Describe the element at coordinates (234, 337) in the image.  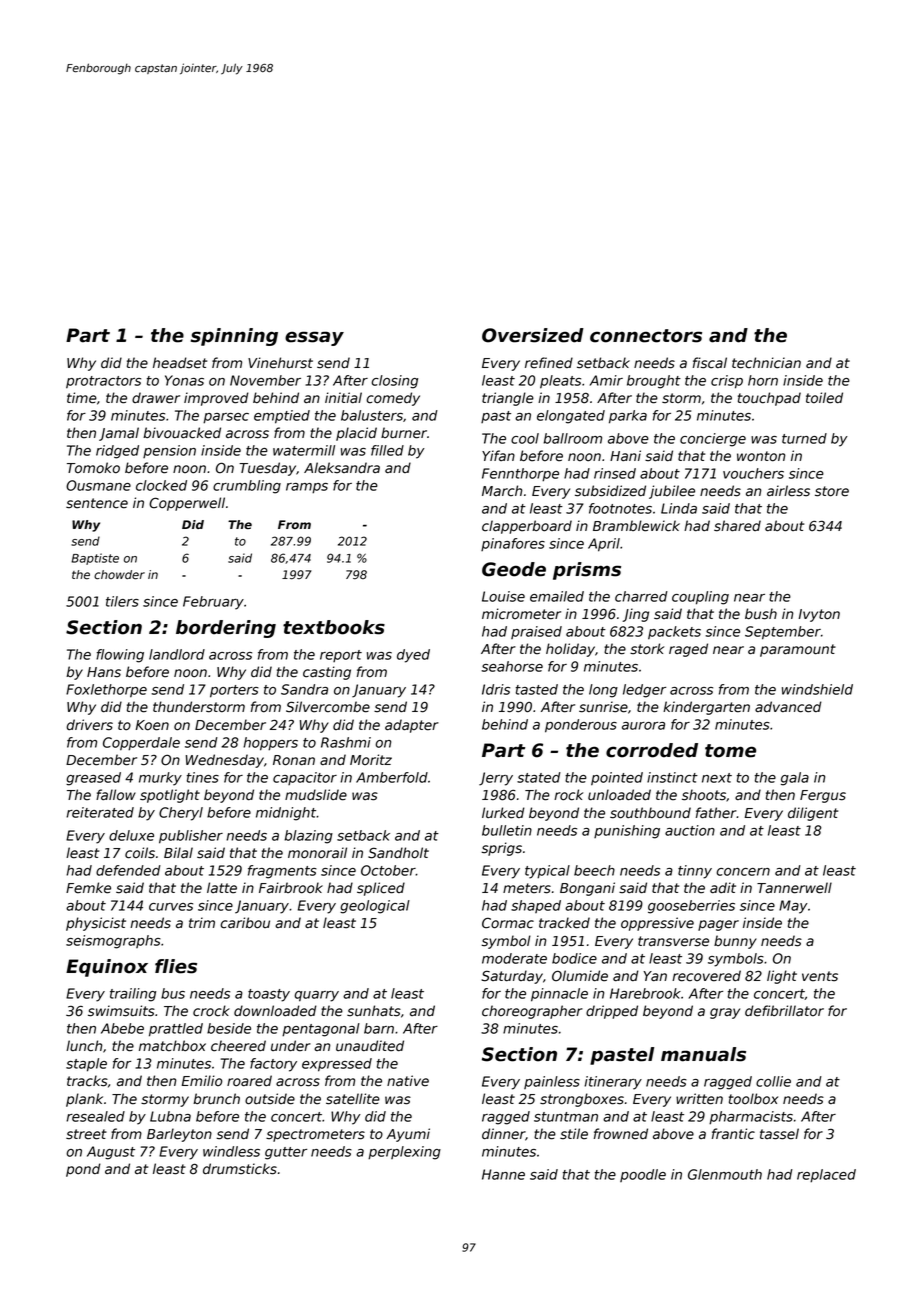
I see `spinning` at that location.
